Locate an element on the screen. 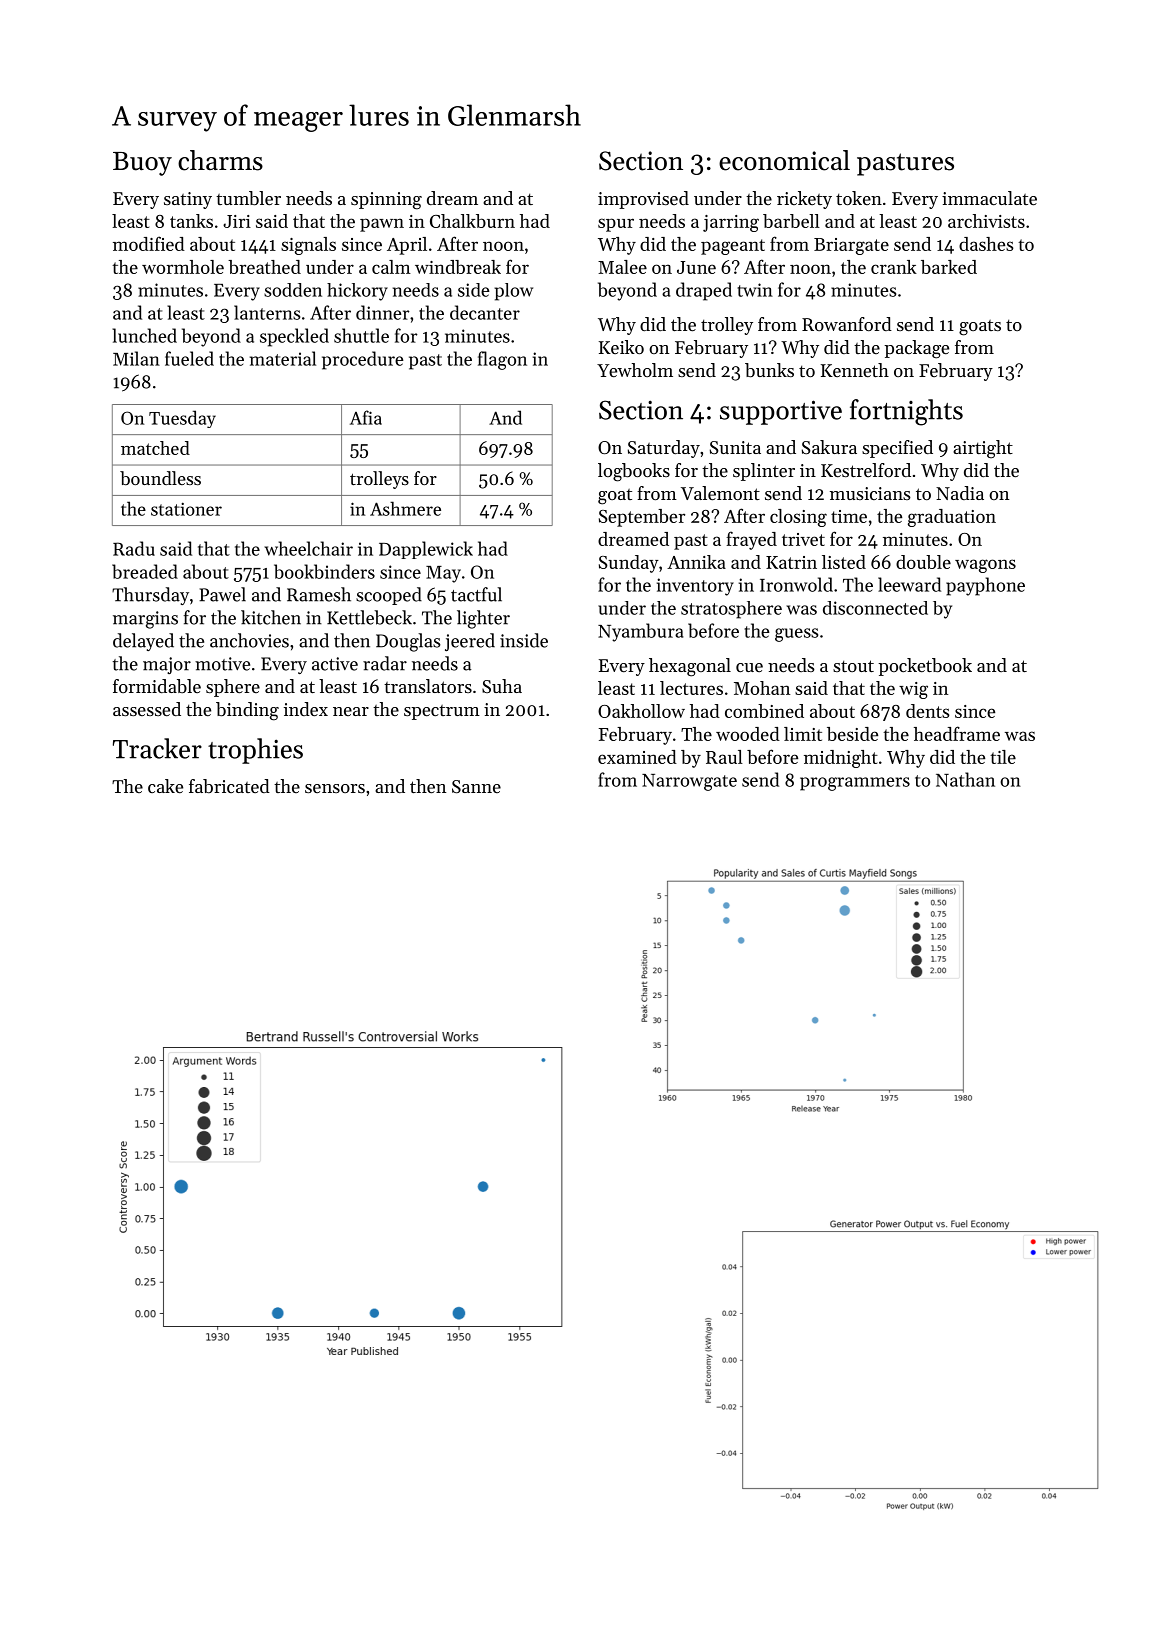 The width and height of the screenshot is (1150, 1626). payphone is located at coordinates (985, 586).
